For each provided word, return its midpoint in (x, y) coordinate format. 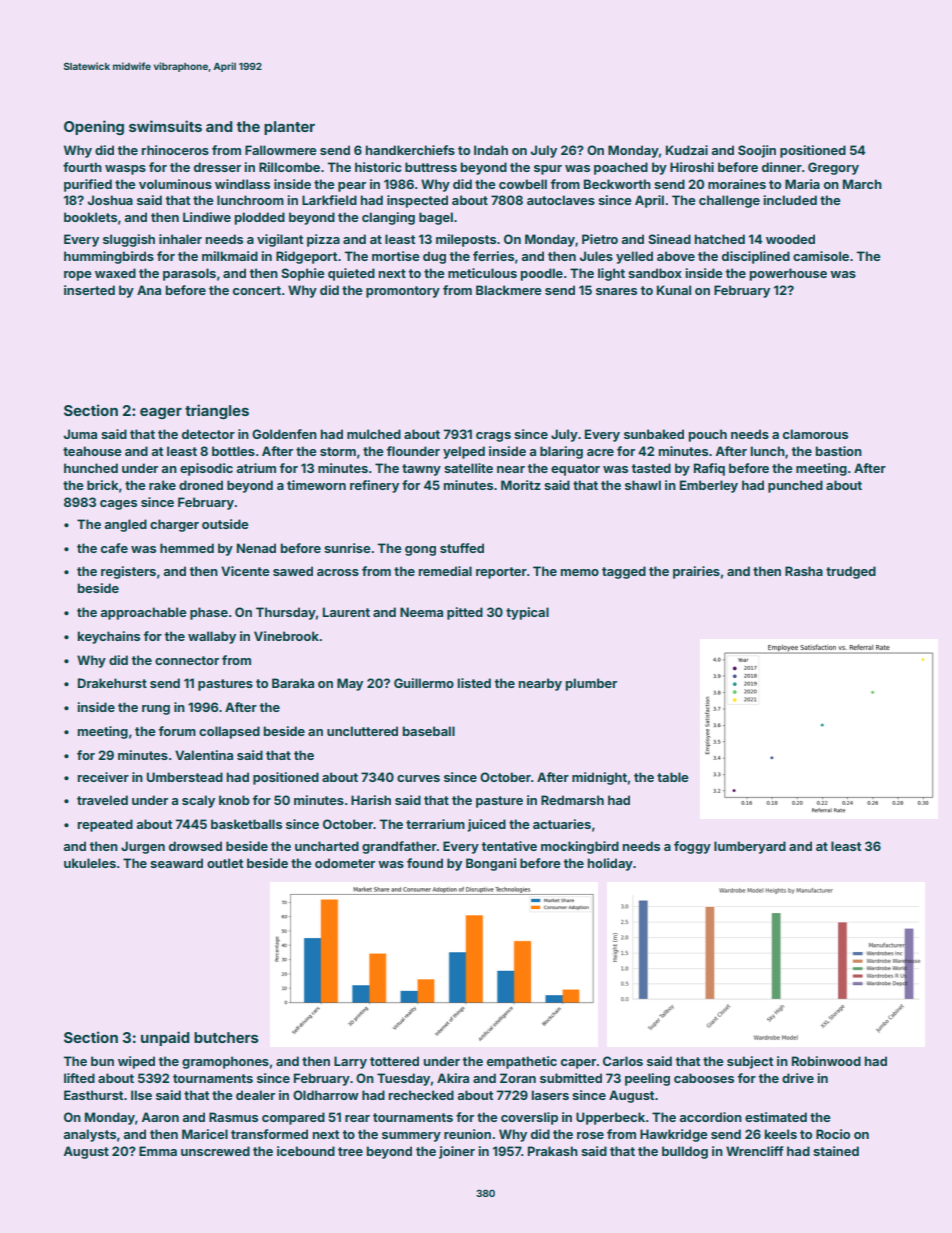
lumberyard (750, 847)
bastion (839, 451)
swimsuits (165, 126)
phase (209, 613)
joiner (457, 1152)
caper (578, 1064)
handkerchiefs (410, 150)
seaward (176, 863)
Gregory (833, 168)
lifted (79, 1078)
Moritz (521, 485)
